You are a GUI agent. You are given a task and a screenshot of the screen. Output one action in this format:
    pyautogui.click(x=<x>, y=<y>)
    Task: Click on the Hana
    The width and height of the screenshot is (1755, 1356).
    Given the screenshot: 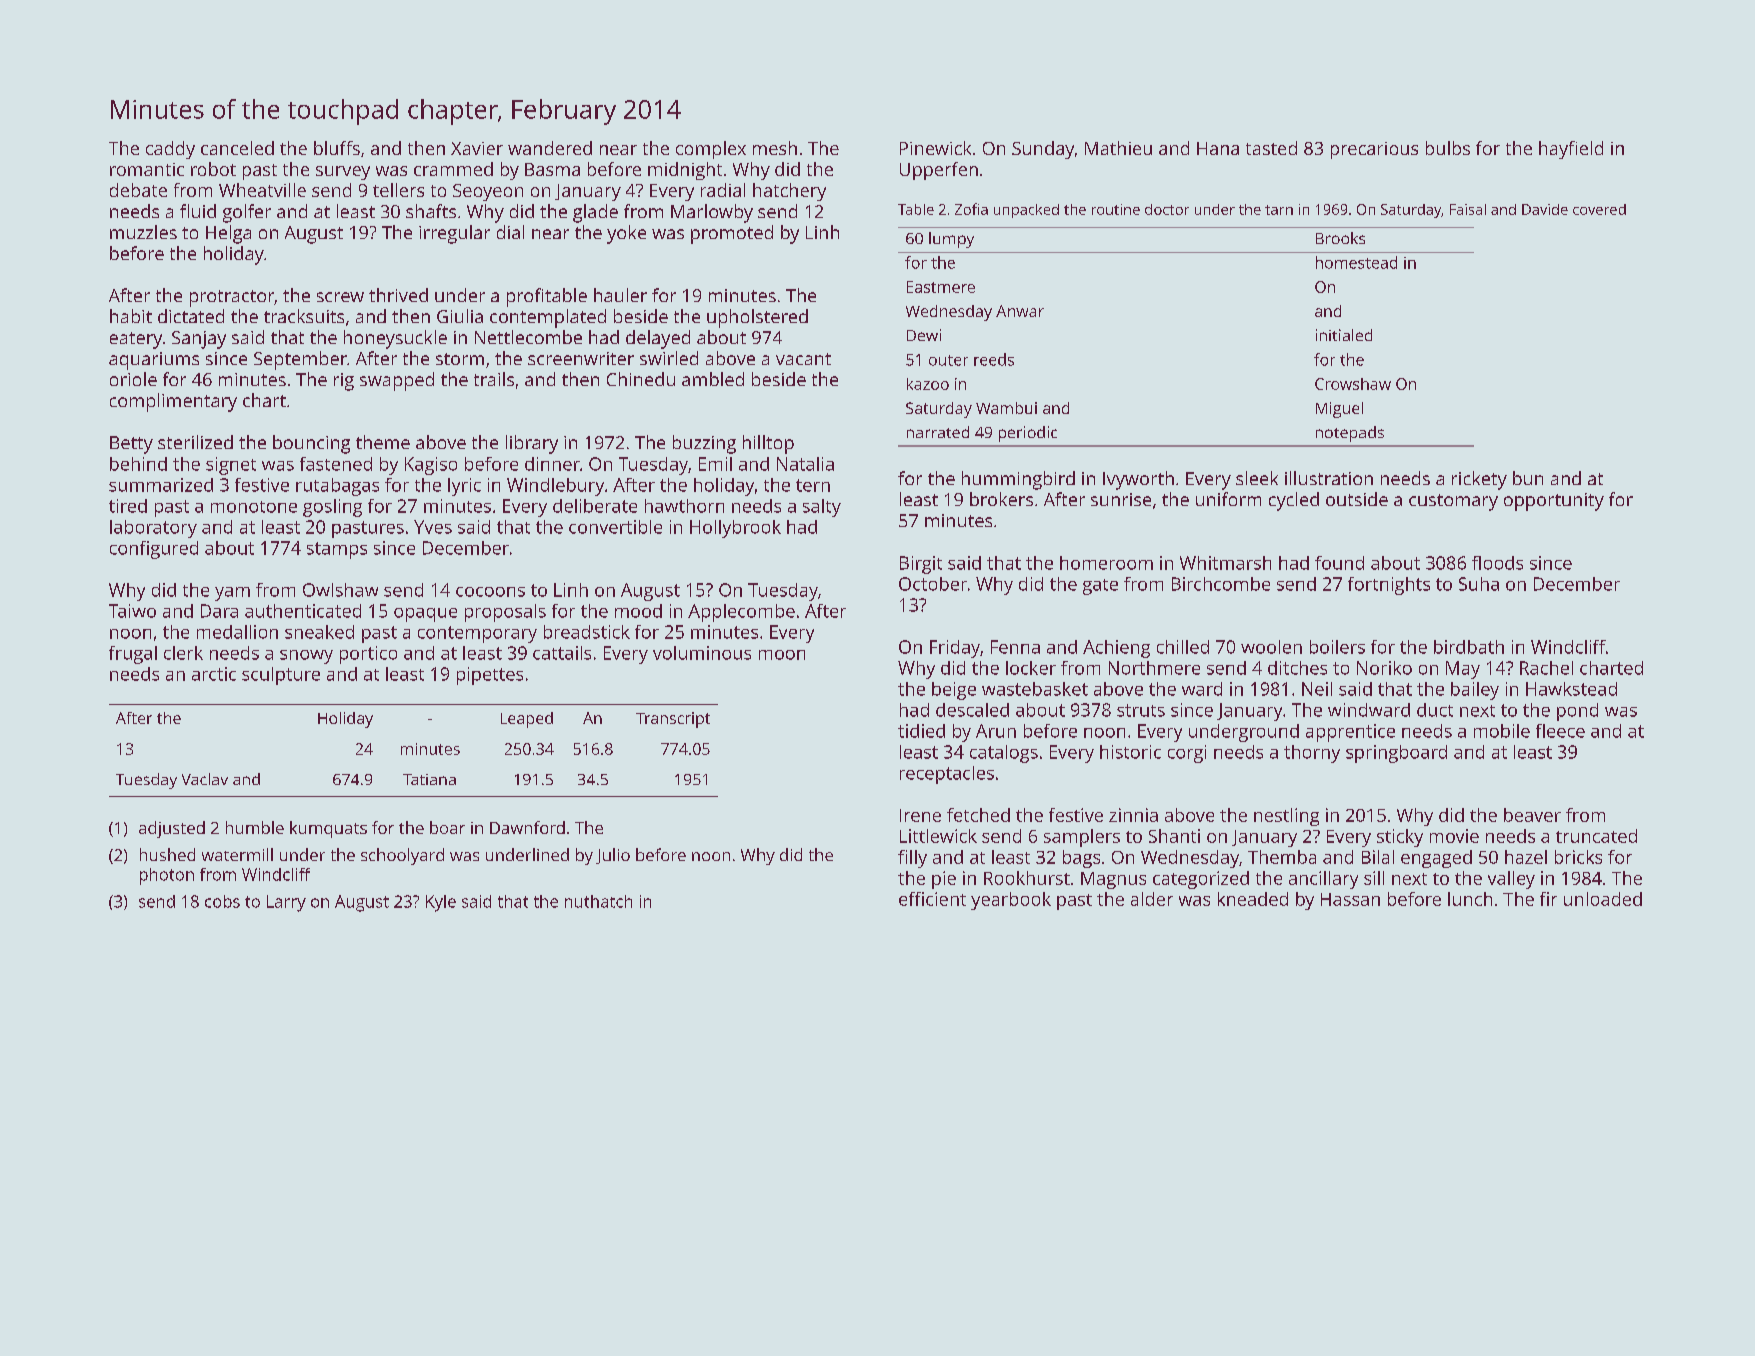 What is the action you would take?
    pyautogui.click(x=1218, y=148)
